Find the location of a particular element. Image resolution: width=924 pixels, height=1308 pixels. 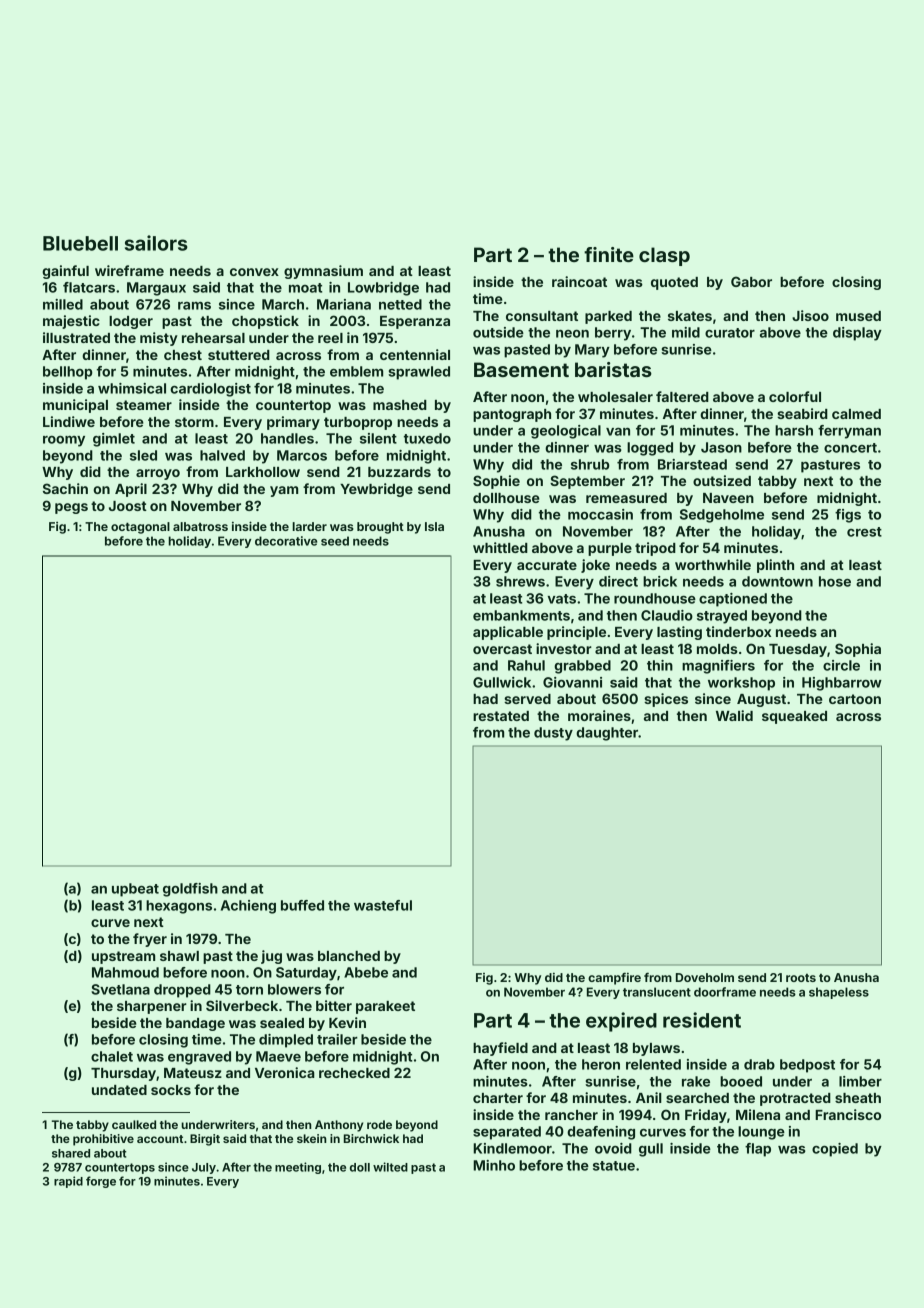

shapeless is located at coordinates (839, 993).
